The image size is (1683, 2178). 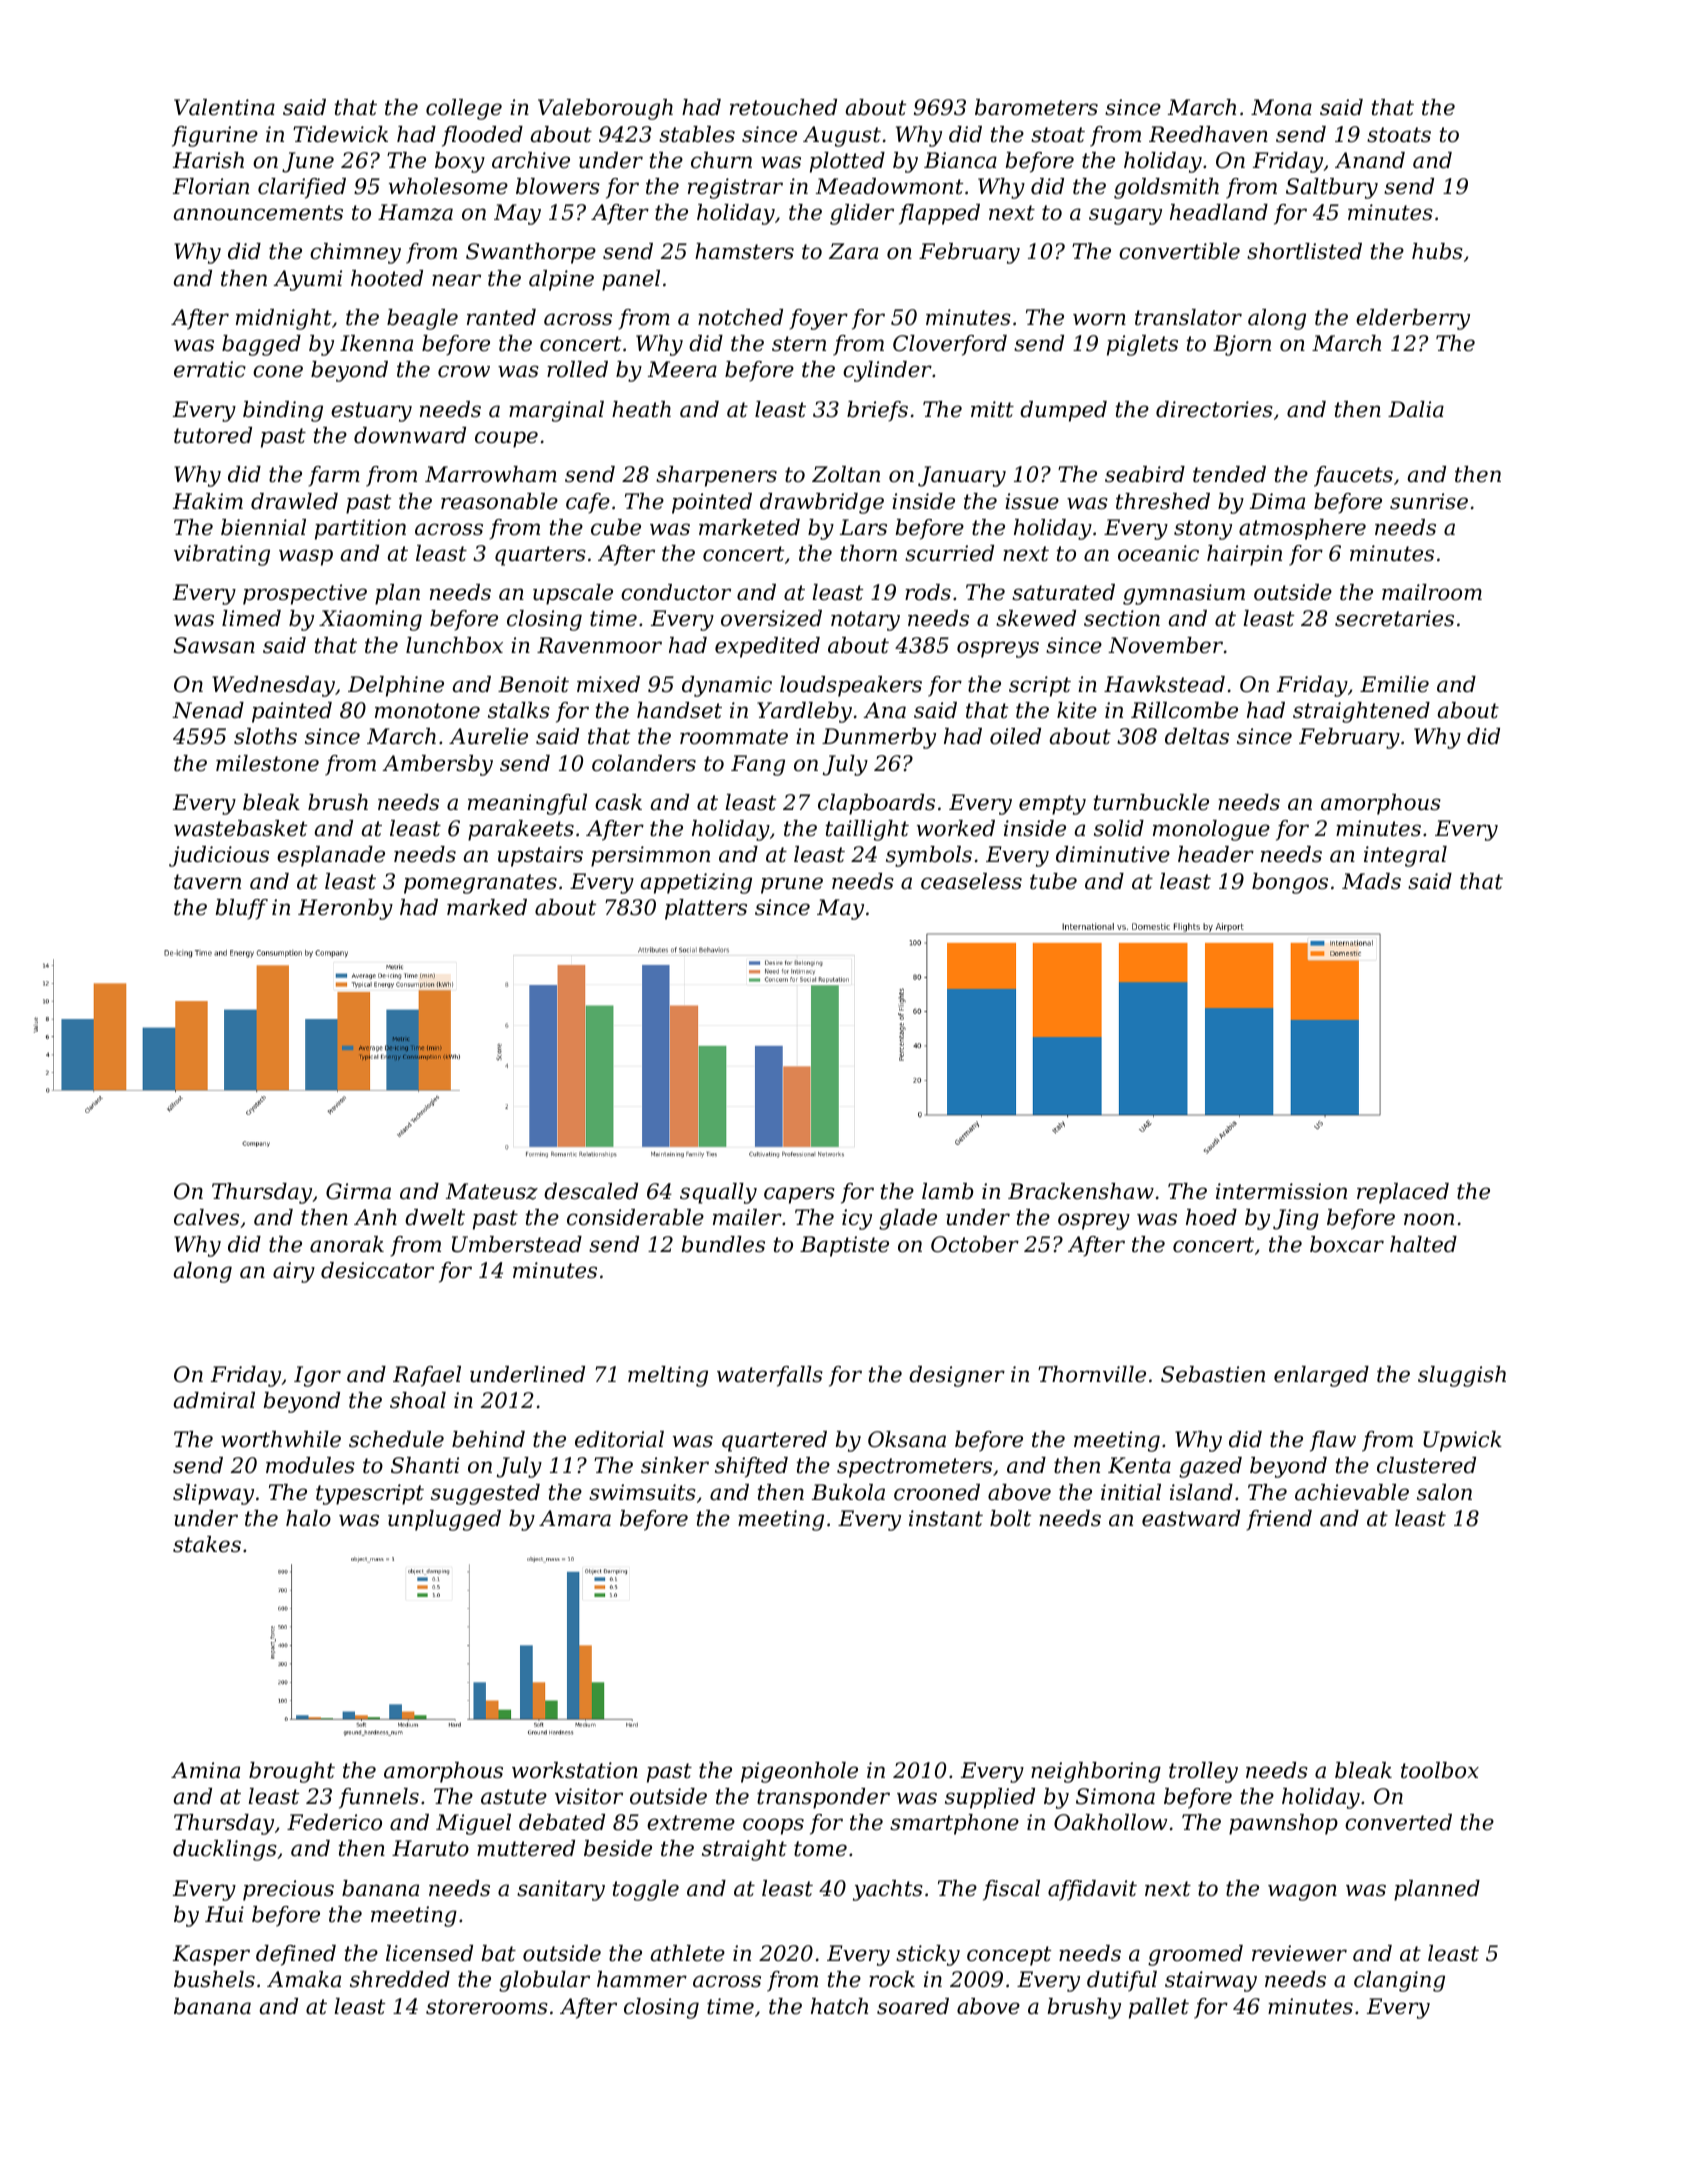 I want to click on conductor, so click(x=676, y=592).
